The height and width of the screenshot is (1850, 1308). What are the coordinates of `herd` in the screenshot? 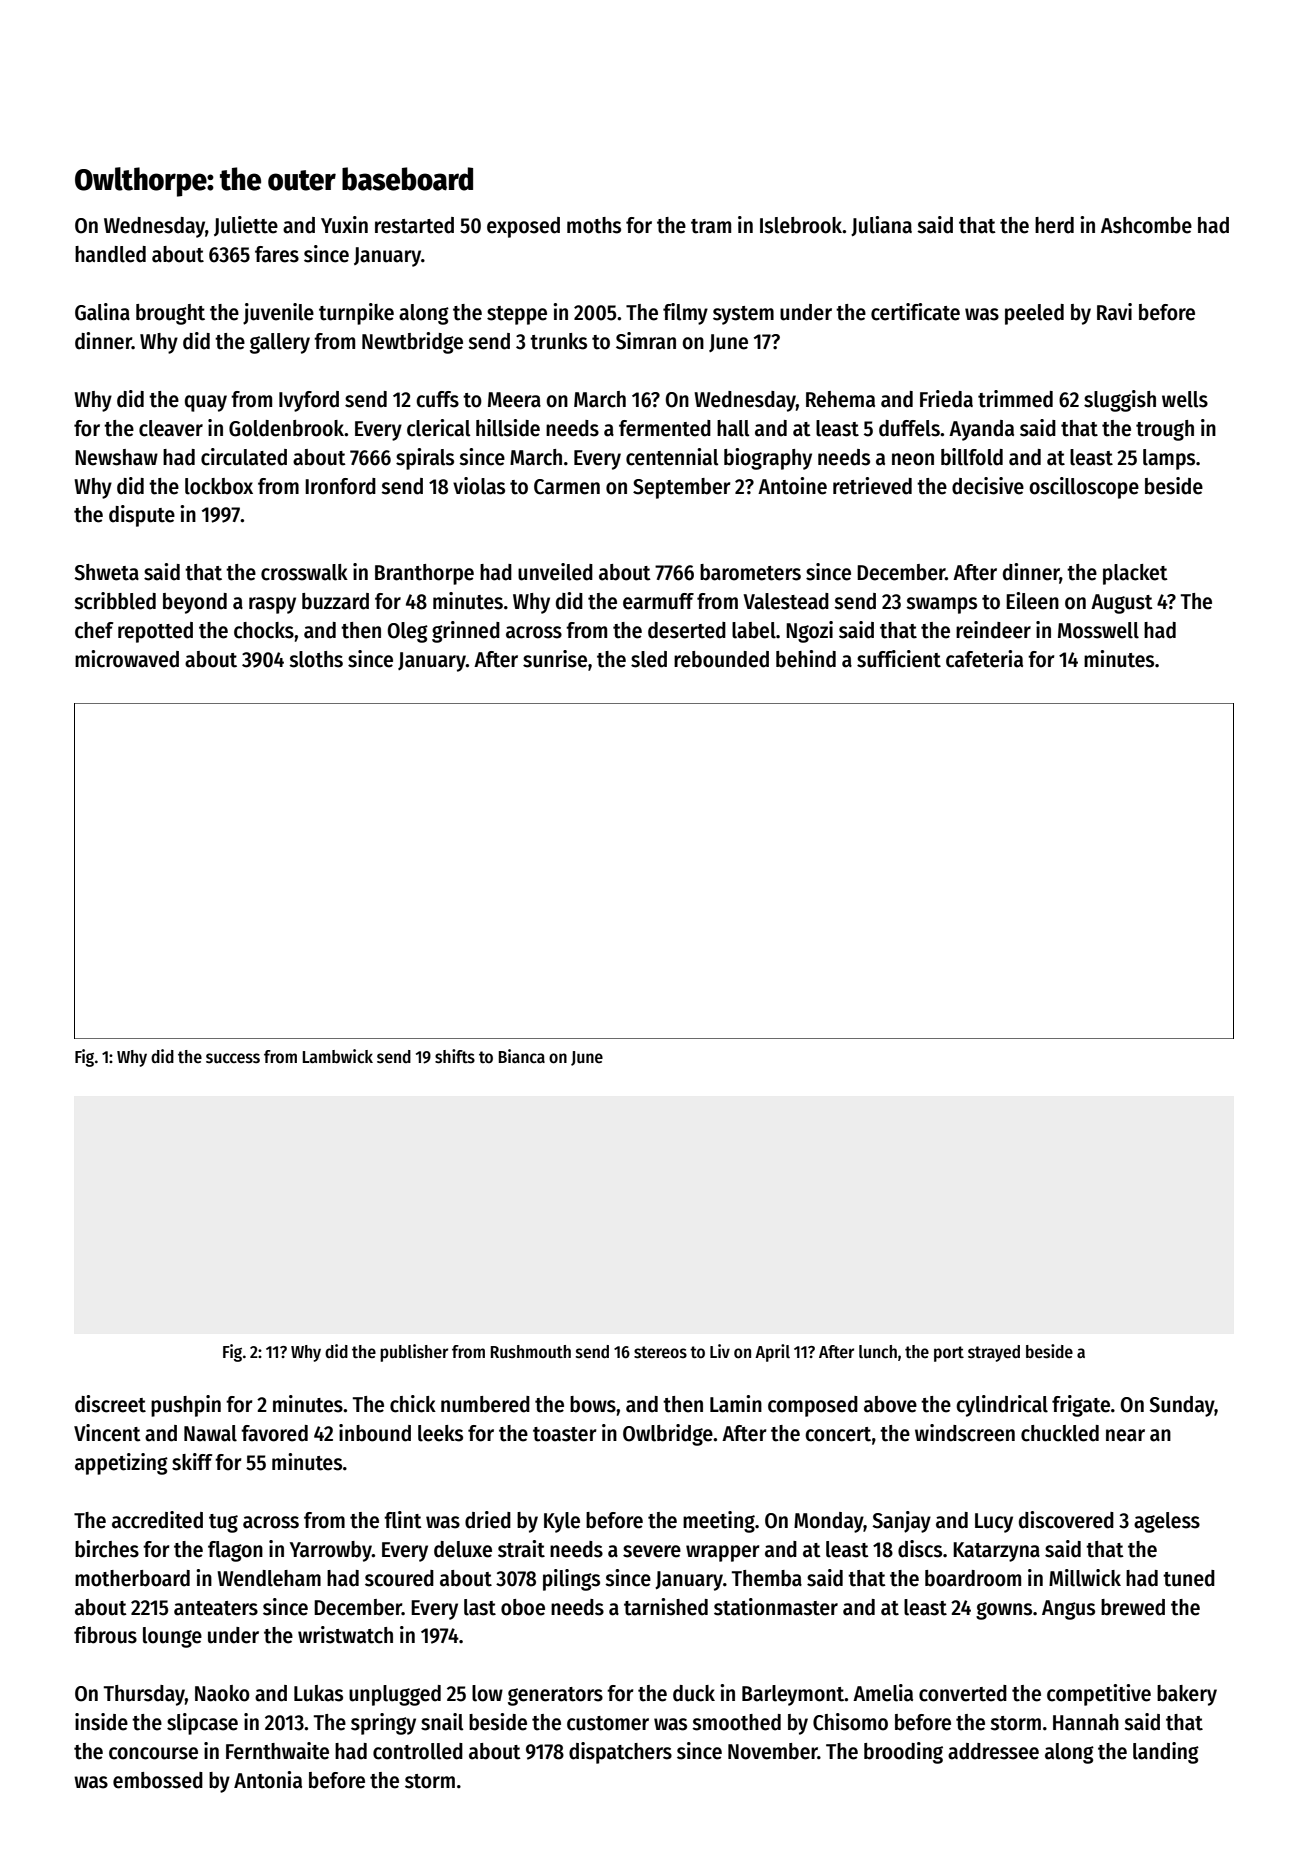 It's located at (1054, 225).
